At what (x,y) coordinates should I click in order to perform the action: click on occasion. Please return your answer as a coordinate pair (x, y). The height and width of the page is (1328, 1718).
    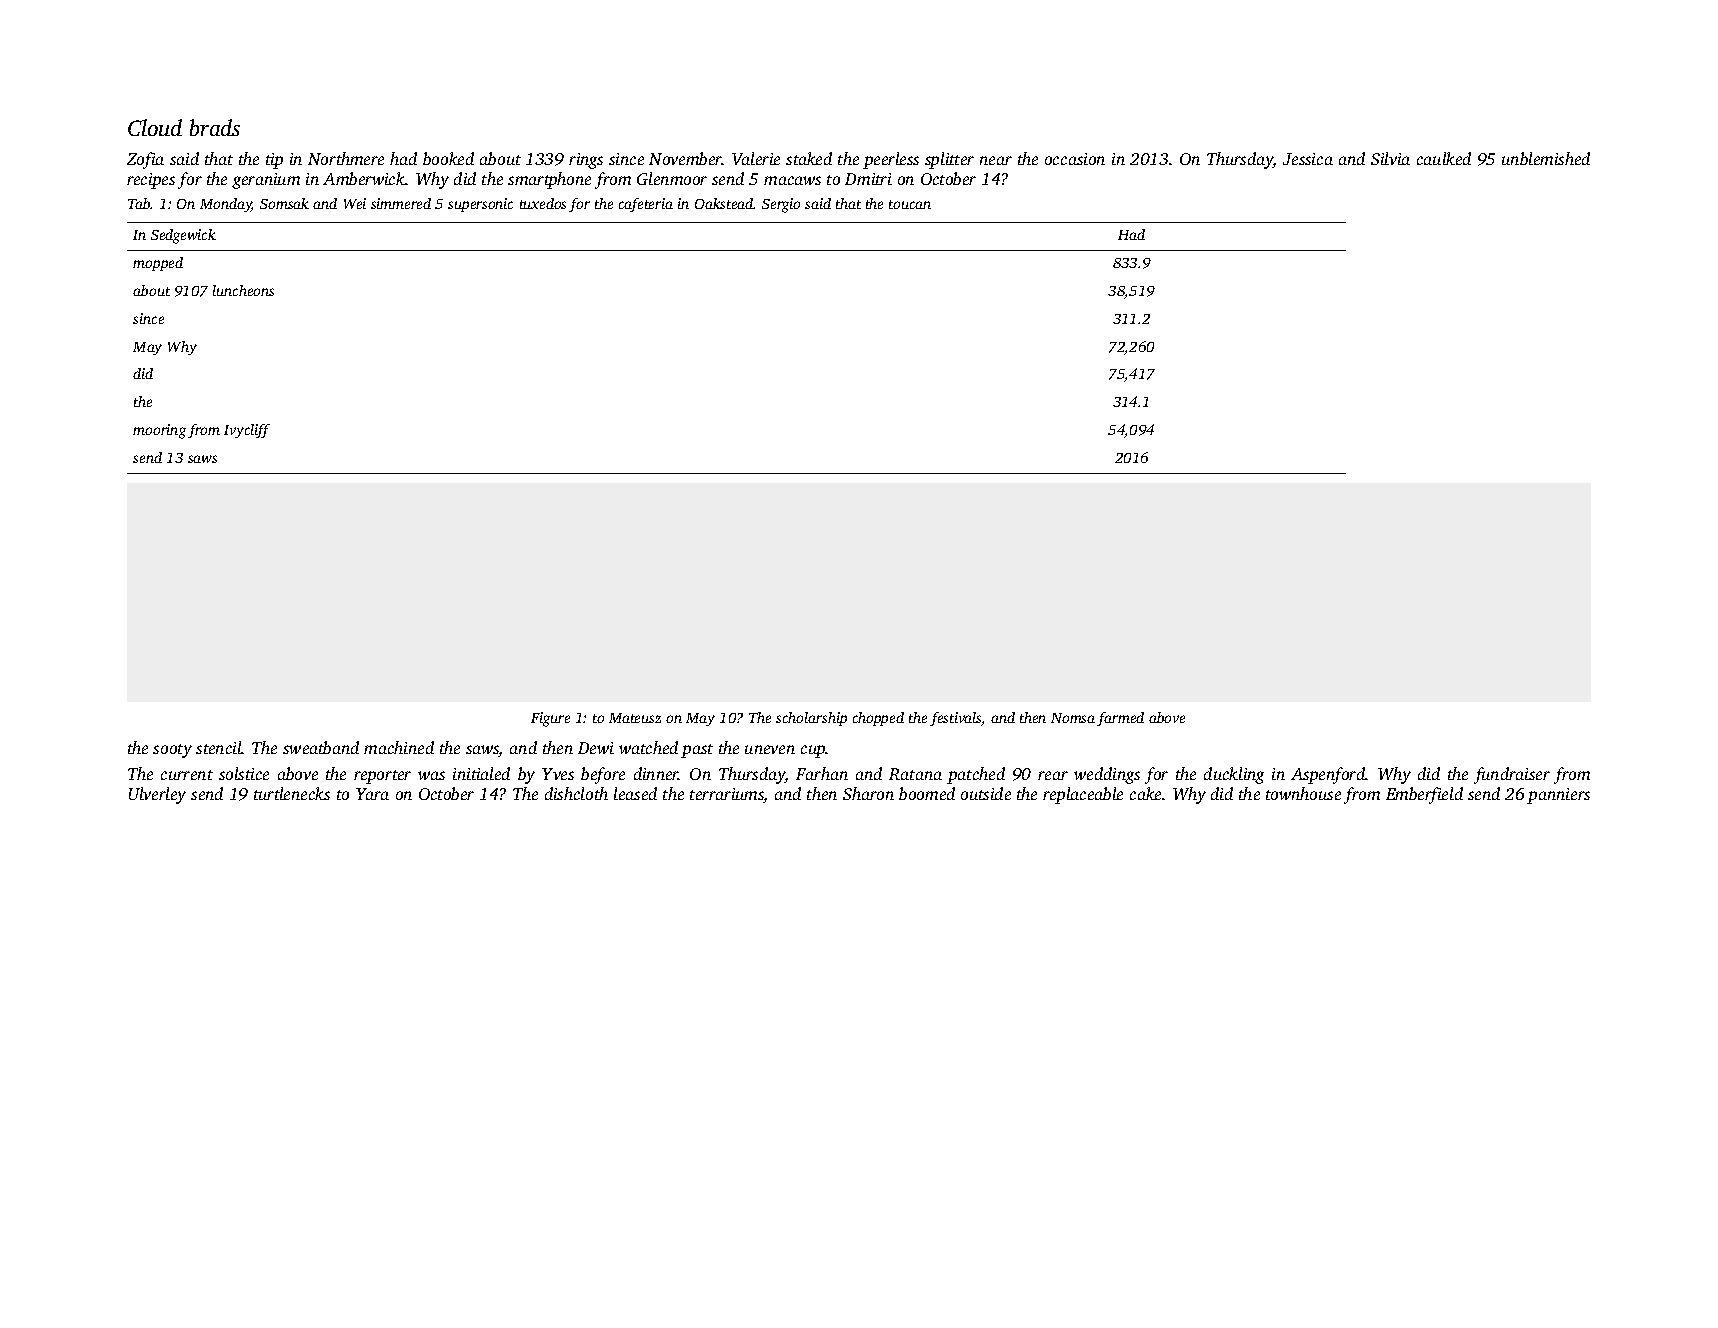
    Looking at the image, I should click on (1075, 159).
